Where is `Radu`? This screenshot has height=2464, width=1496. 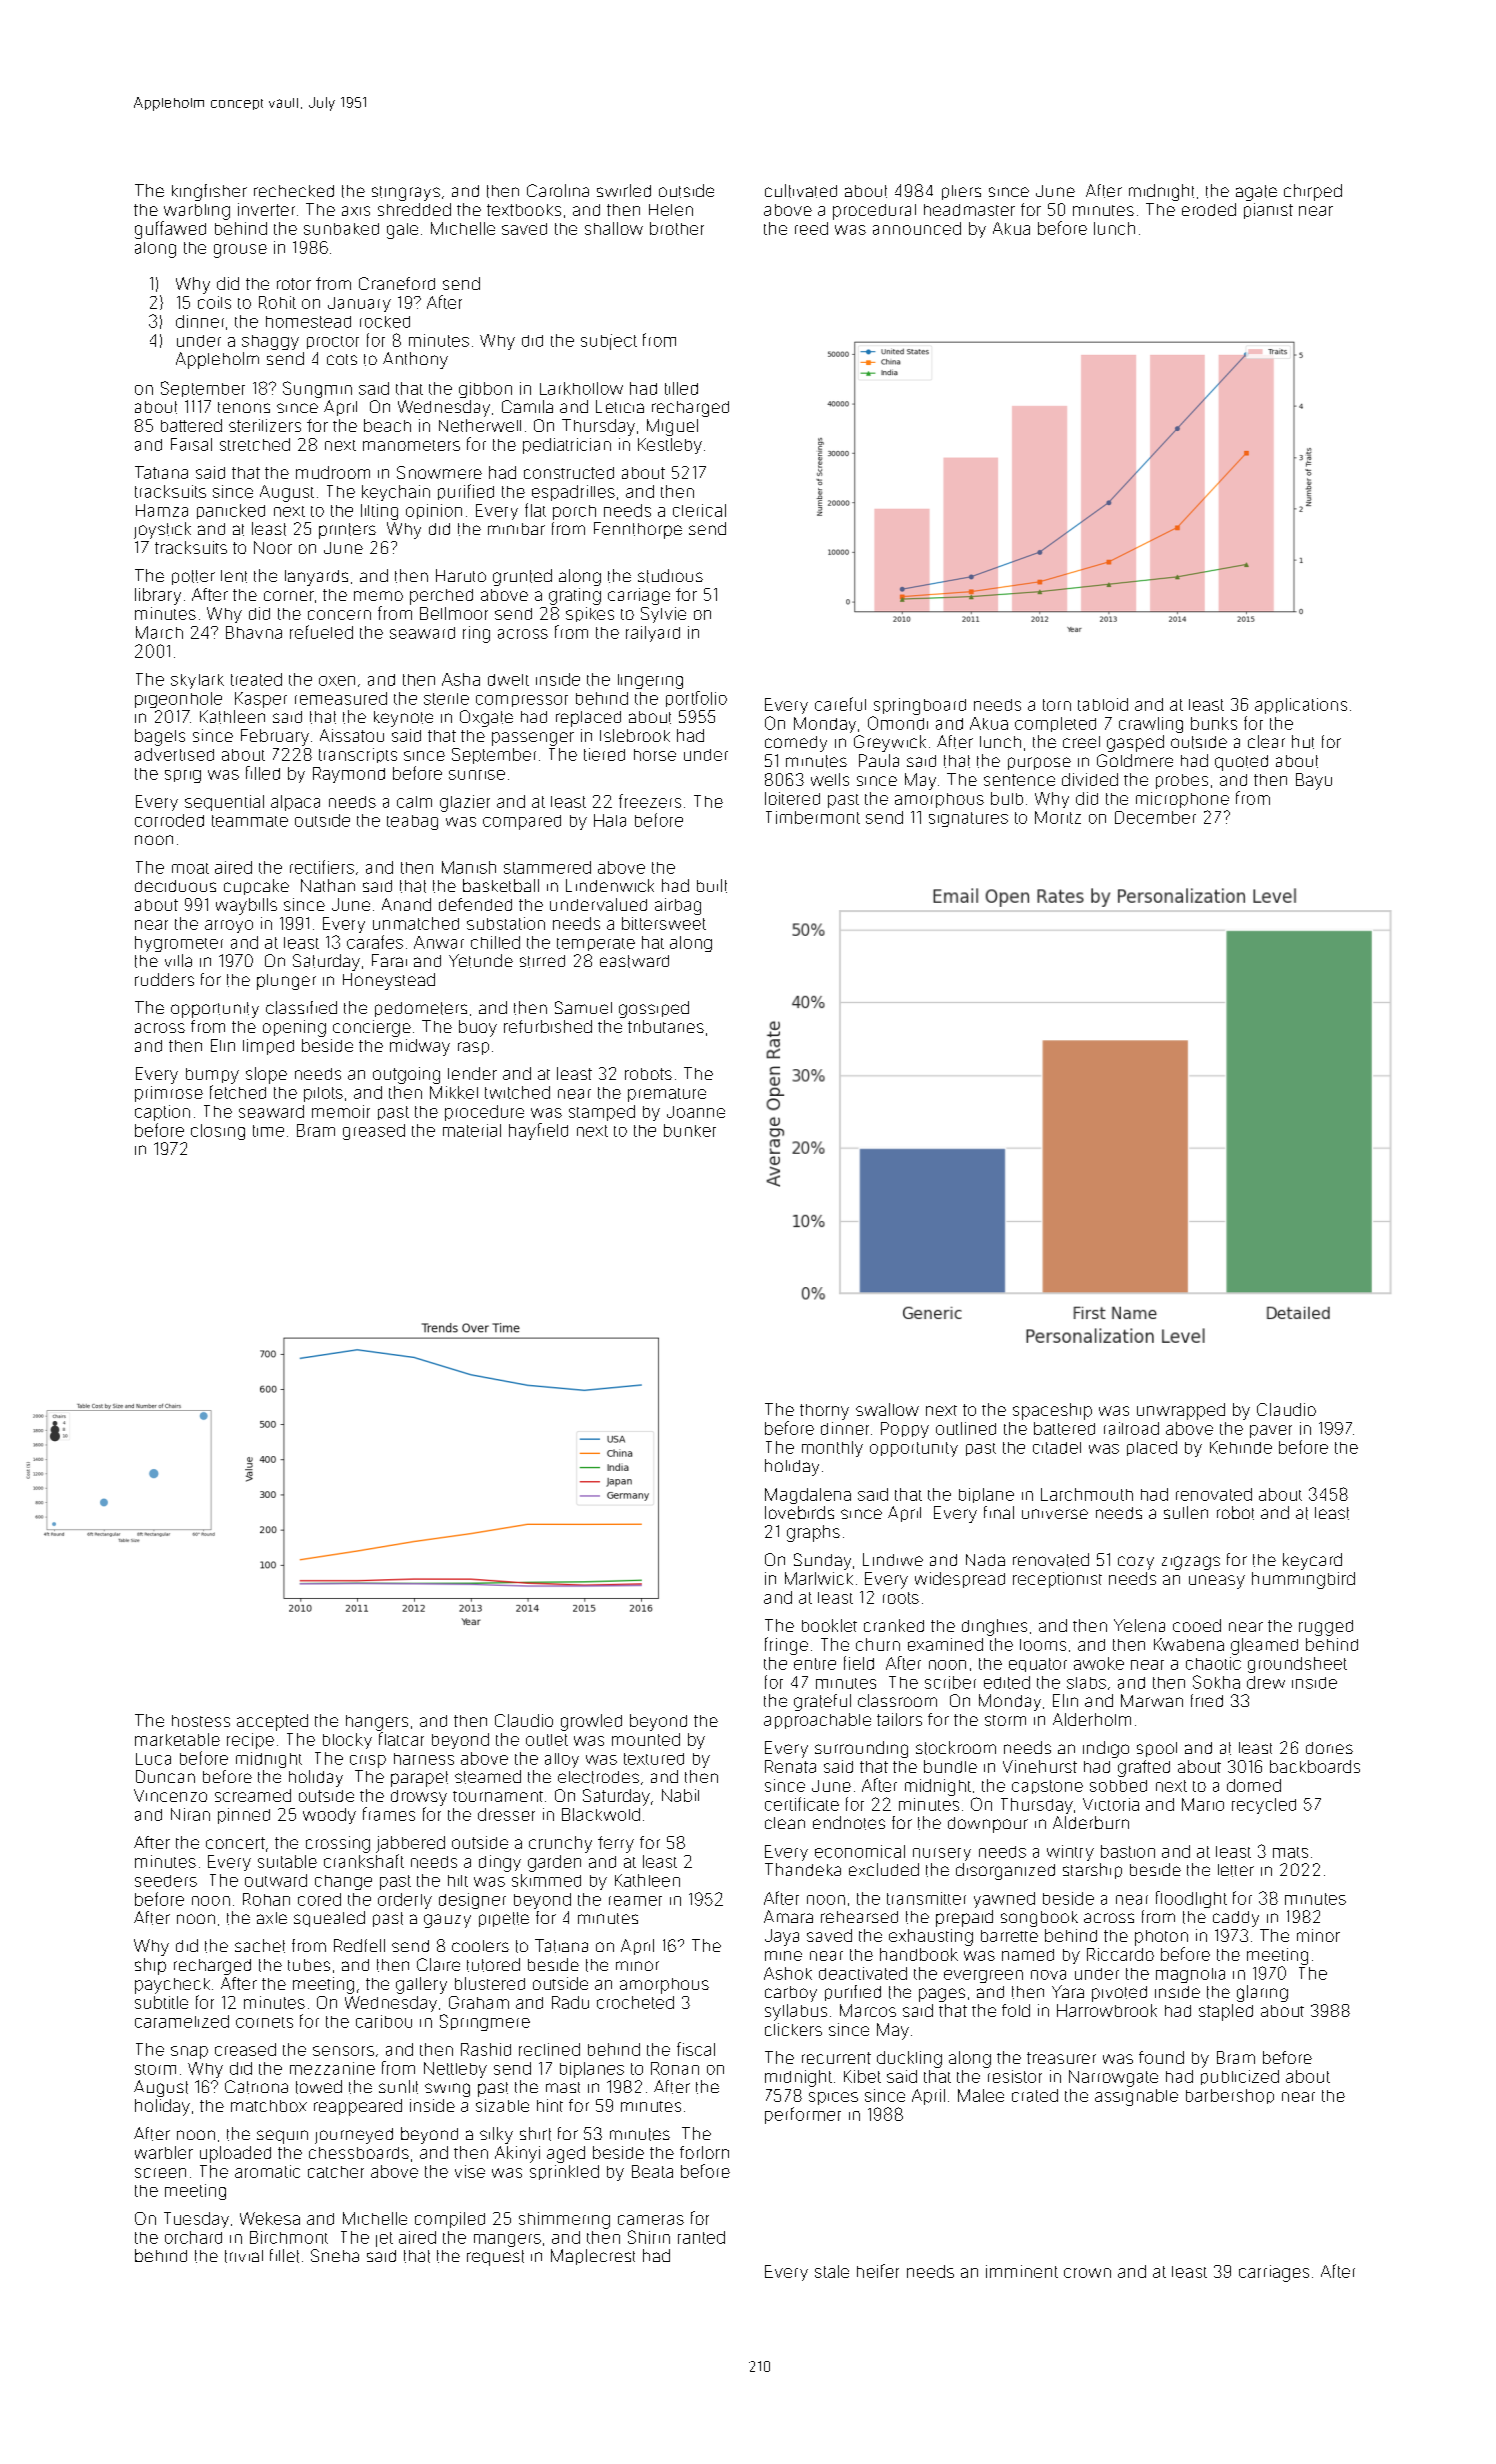
Radu is located at coordinates (570, 2002).
